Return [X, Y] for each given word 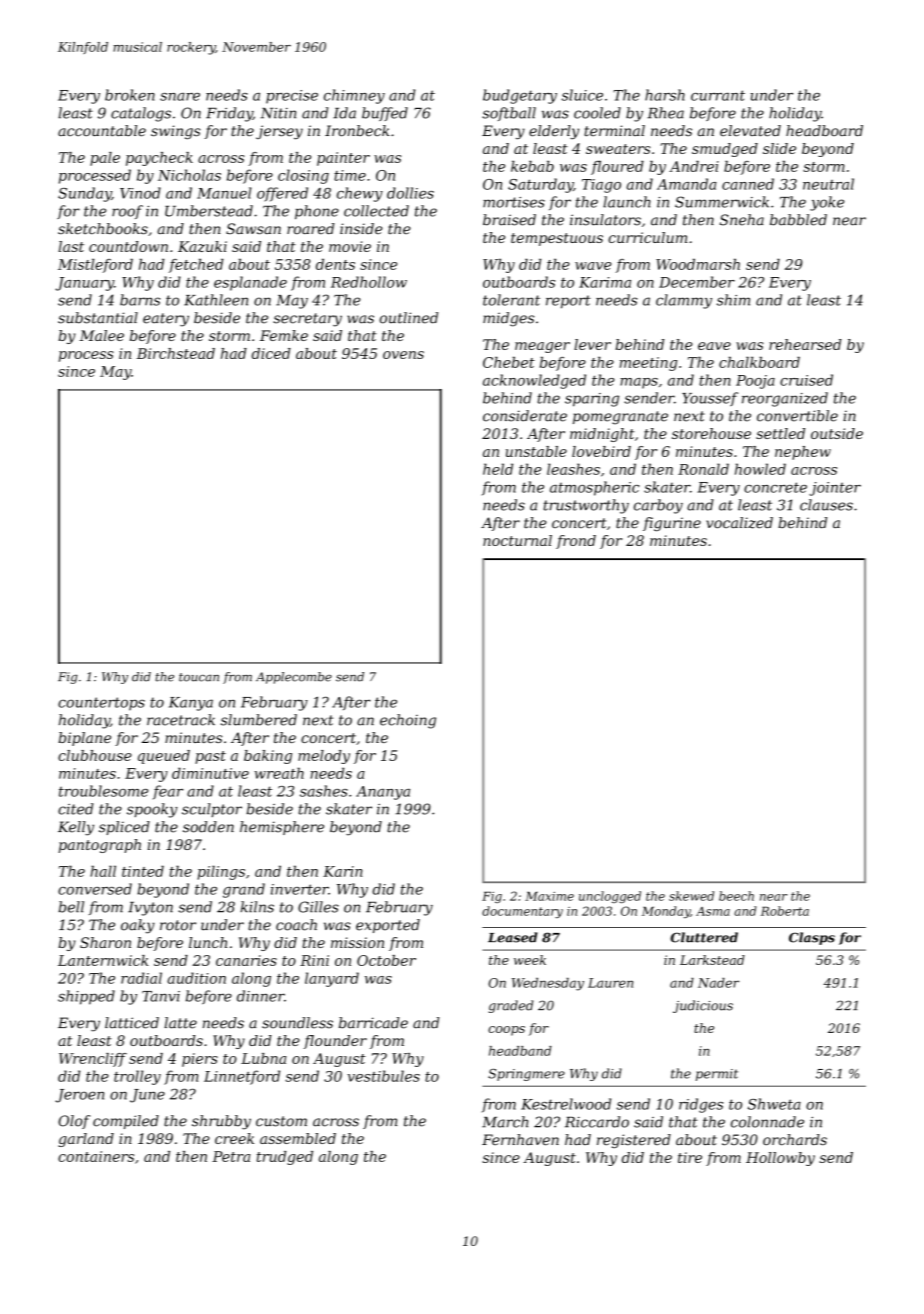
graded [511, 1006]
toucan [199, 677]
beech [736, 896]
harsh [665, 95]
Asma [713, 911]
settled [780, 433]
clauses [826, 505]
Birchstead [176, 353]
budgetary [520, 96]
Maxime [549, 896]
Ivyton [150, 909]
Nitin [278, 113]
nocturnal [517, 540]
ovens [403, 355]
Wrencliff [93, 1060]
